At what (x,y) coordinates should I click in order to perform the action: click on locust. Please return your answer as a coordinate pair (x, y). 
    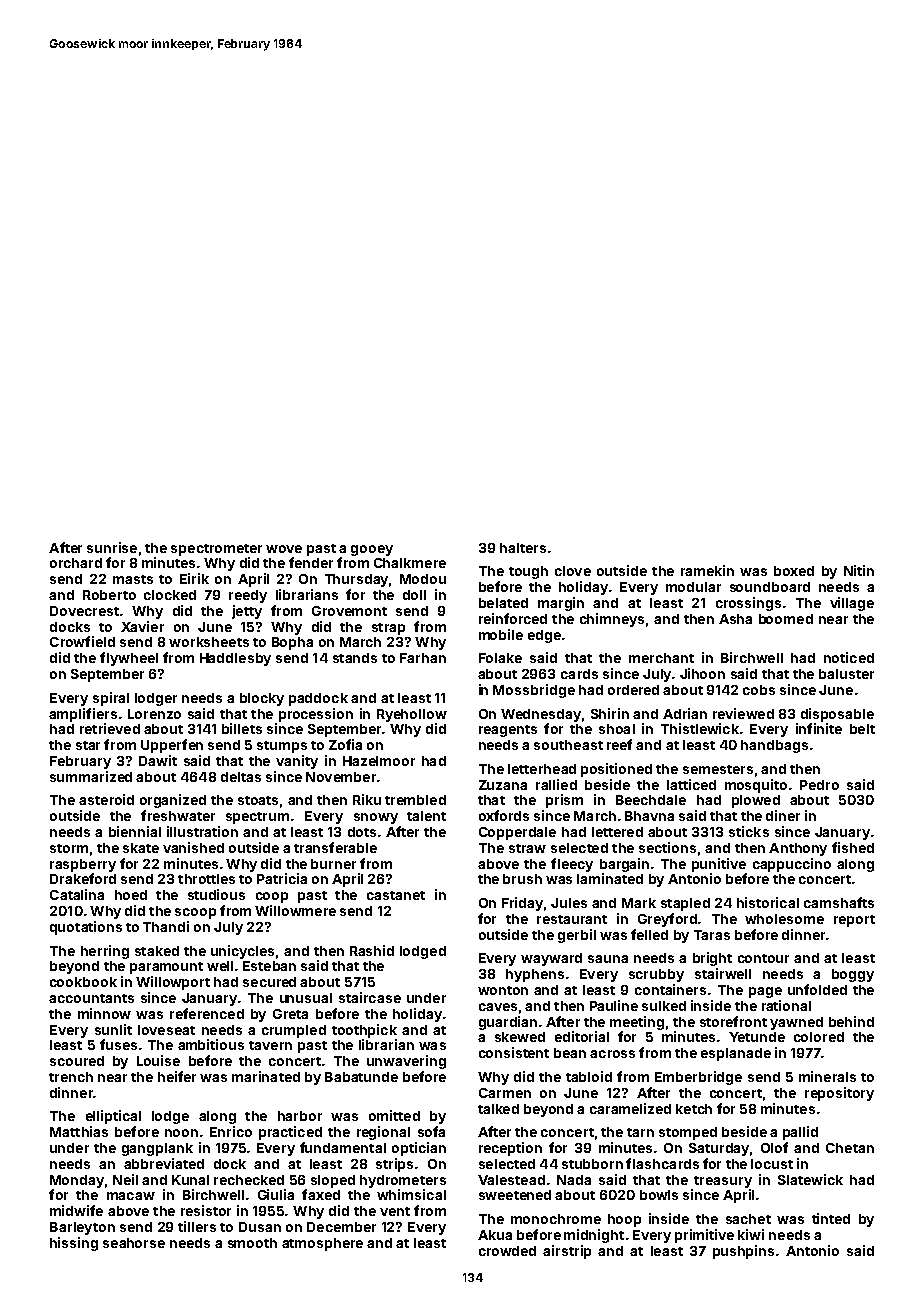
    Looking at the image, I should click on (772, 1164).
